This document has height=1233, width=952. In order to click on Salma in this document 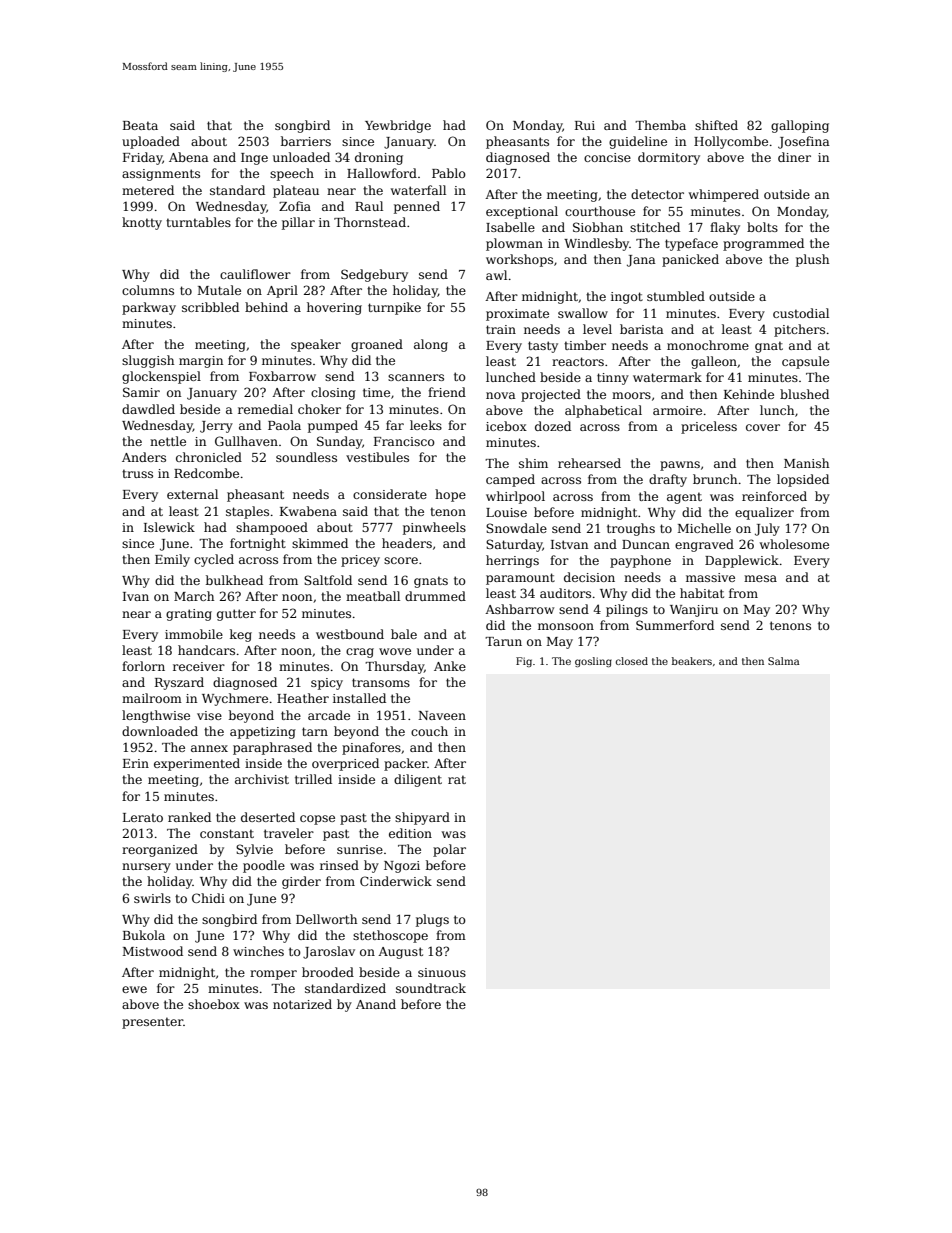, I will do `click(784, 661)`.
